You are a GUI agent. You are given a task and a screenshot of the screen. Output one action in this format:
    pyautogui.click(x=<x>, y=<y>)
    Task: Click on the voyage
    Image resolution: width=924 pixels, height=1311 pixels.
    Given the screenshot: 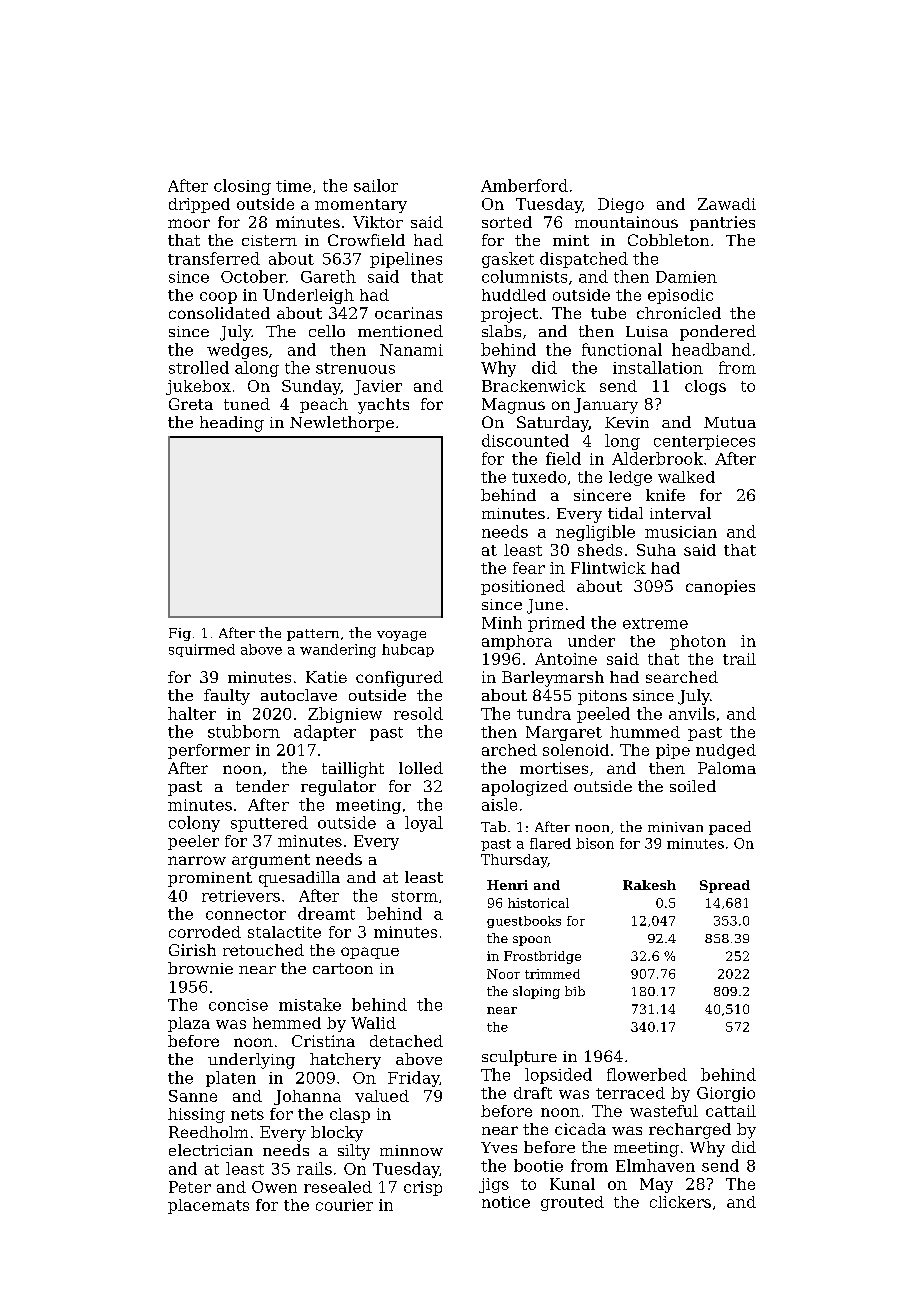 What is the action you would take?
    pyautogui.click(x=401, y=636)
